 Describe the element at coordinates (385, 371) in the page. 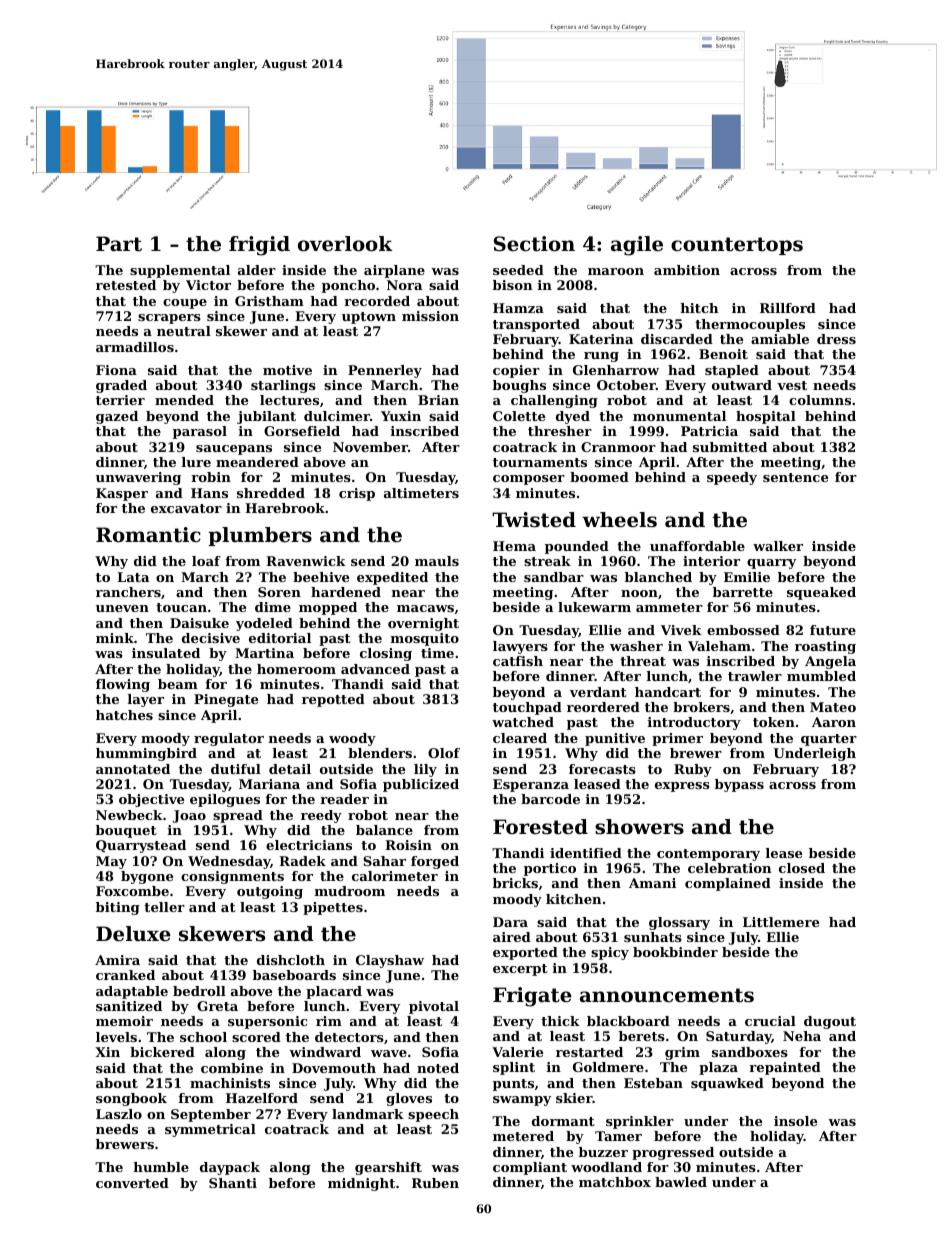

I see `Pennerley` at that location.
